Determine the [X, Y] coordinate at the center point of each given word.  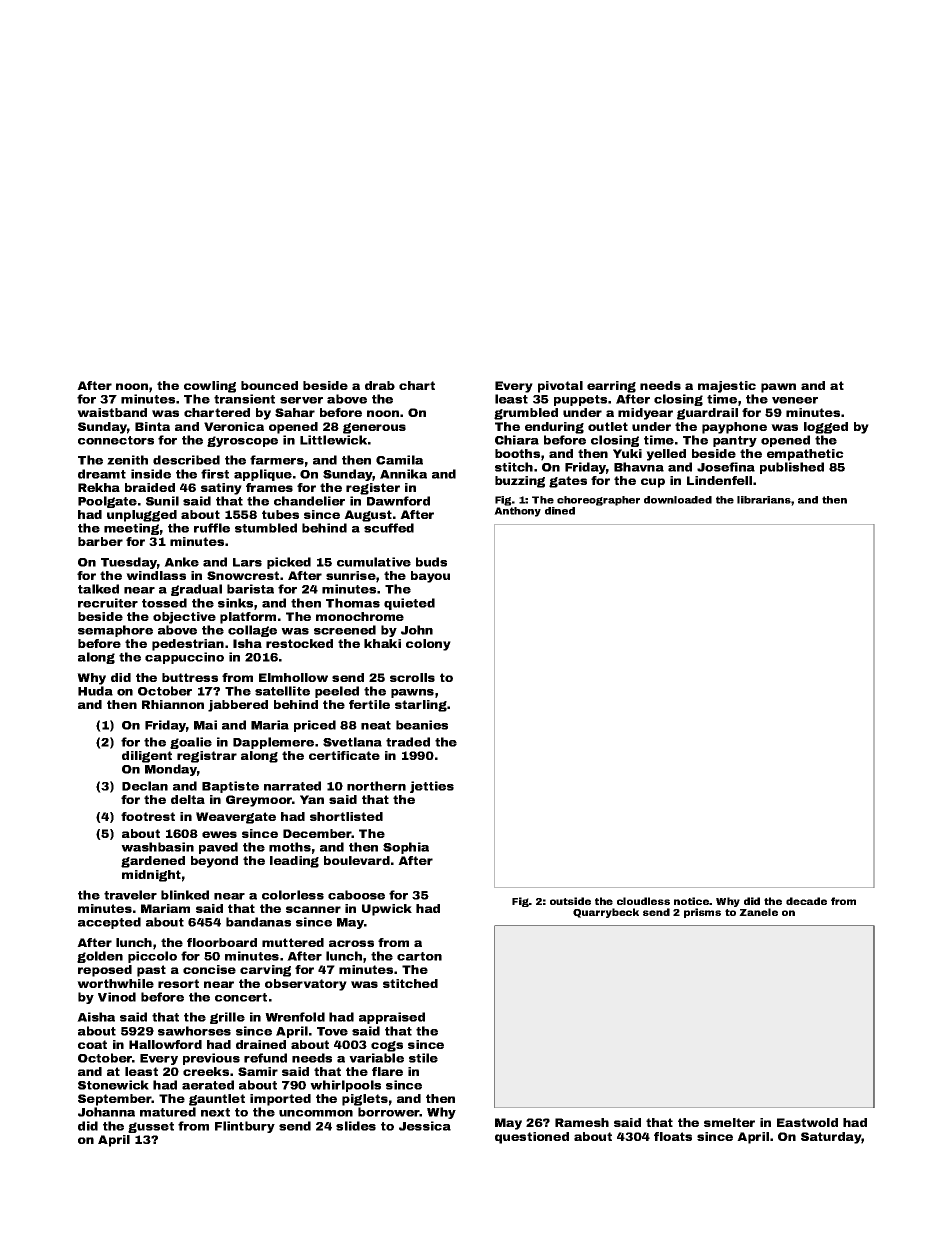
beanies [422, 725]
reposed [105, 971]
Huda [95, 691]
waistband [112, 412]
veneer [795, 400]
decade [806, 901]
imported [280, 1100]
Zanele [758, 912]
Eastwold [807, 1122]
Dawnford [398, 501]
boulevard [357, 860]
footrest [148, 816]
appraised [392, 1018]
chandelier [309, 501]
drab [380, 385]
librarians [764, 500]
